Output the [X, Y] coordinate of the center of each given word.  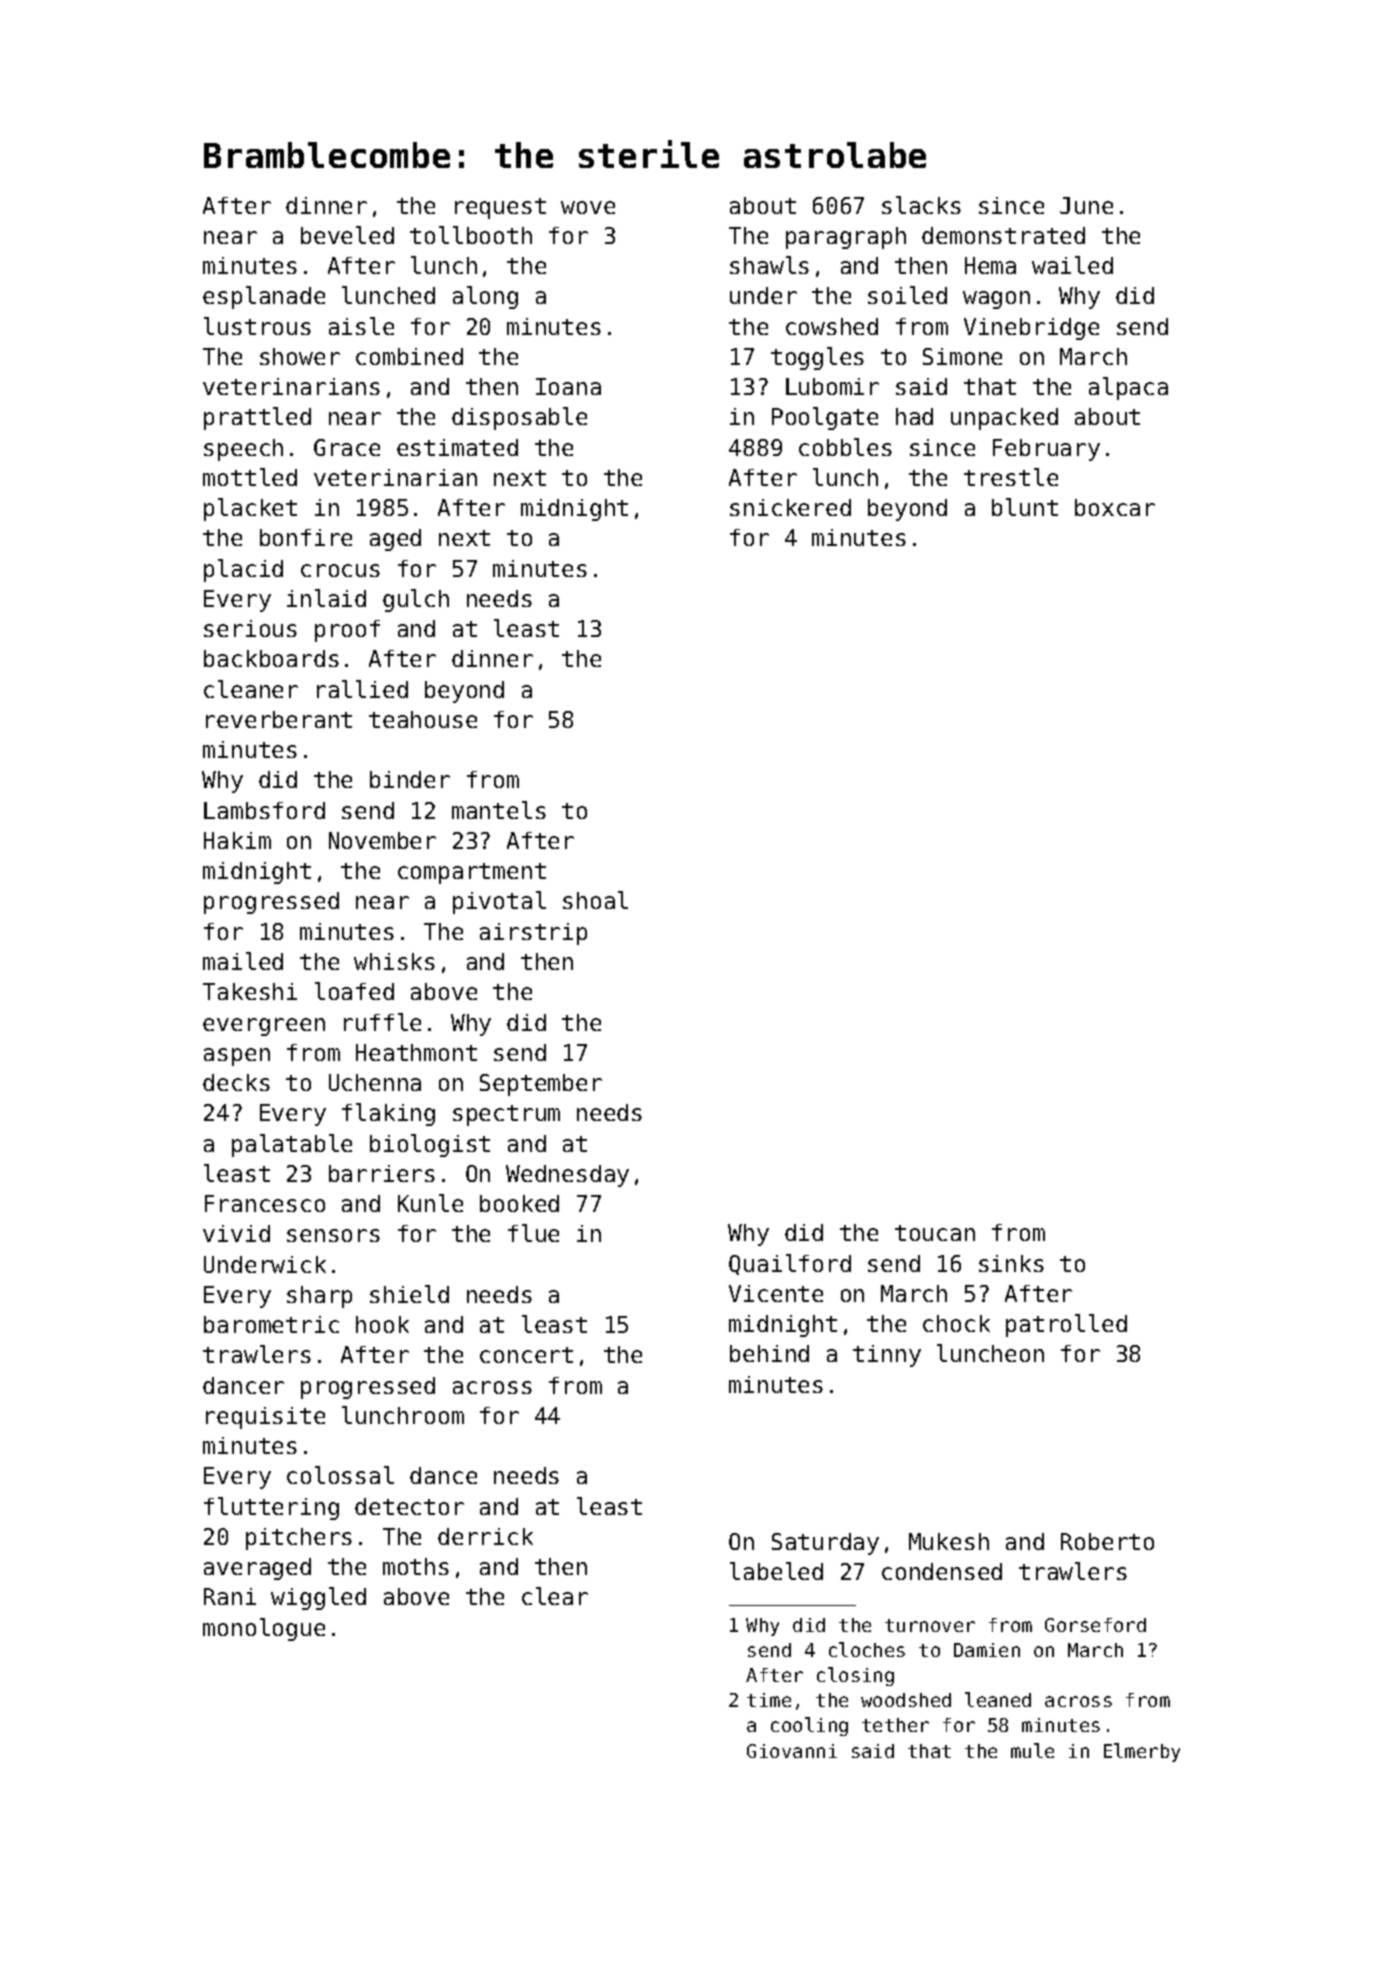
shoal [595, 900]
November [382, 840]
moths [416, 1566]
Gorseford [1095, 1625]
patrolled [1066, 1325]
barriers [382, 1173]
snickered [790, 507]
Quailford [790, 1264]
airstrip [533, 934]
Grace [347, 447]
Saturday [825, 1544]
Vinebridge [1031, 329]
